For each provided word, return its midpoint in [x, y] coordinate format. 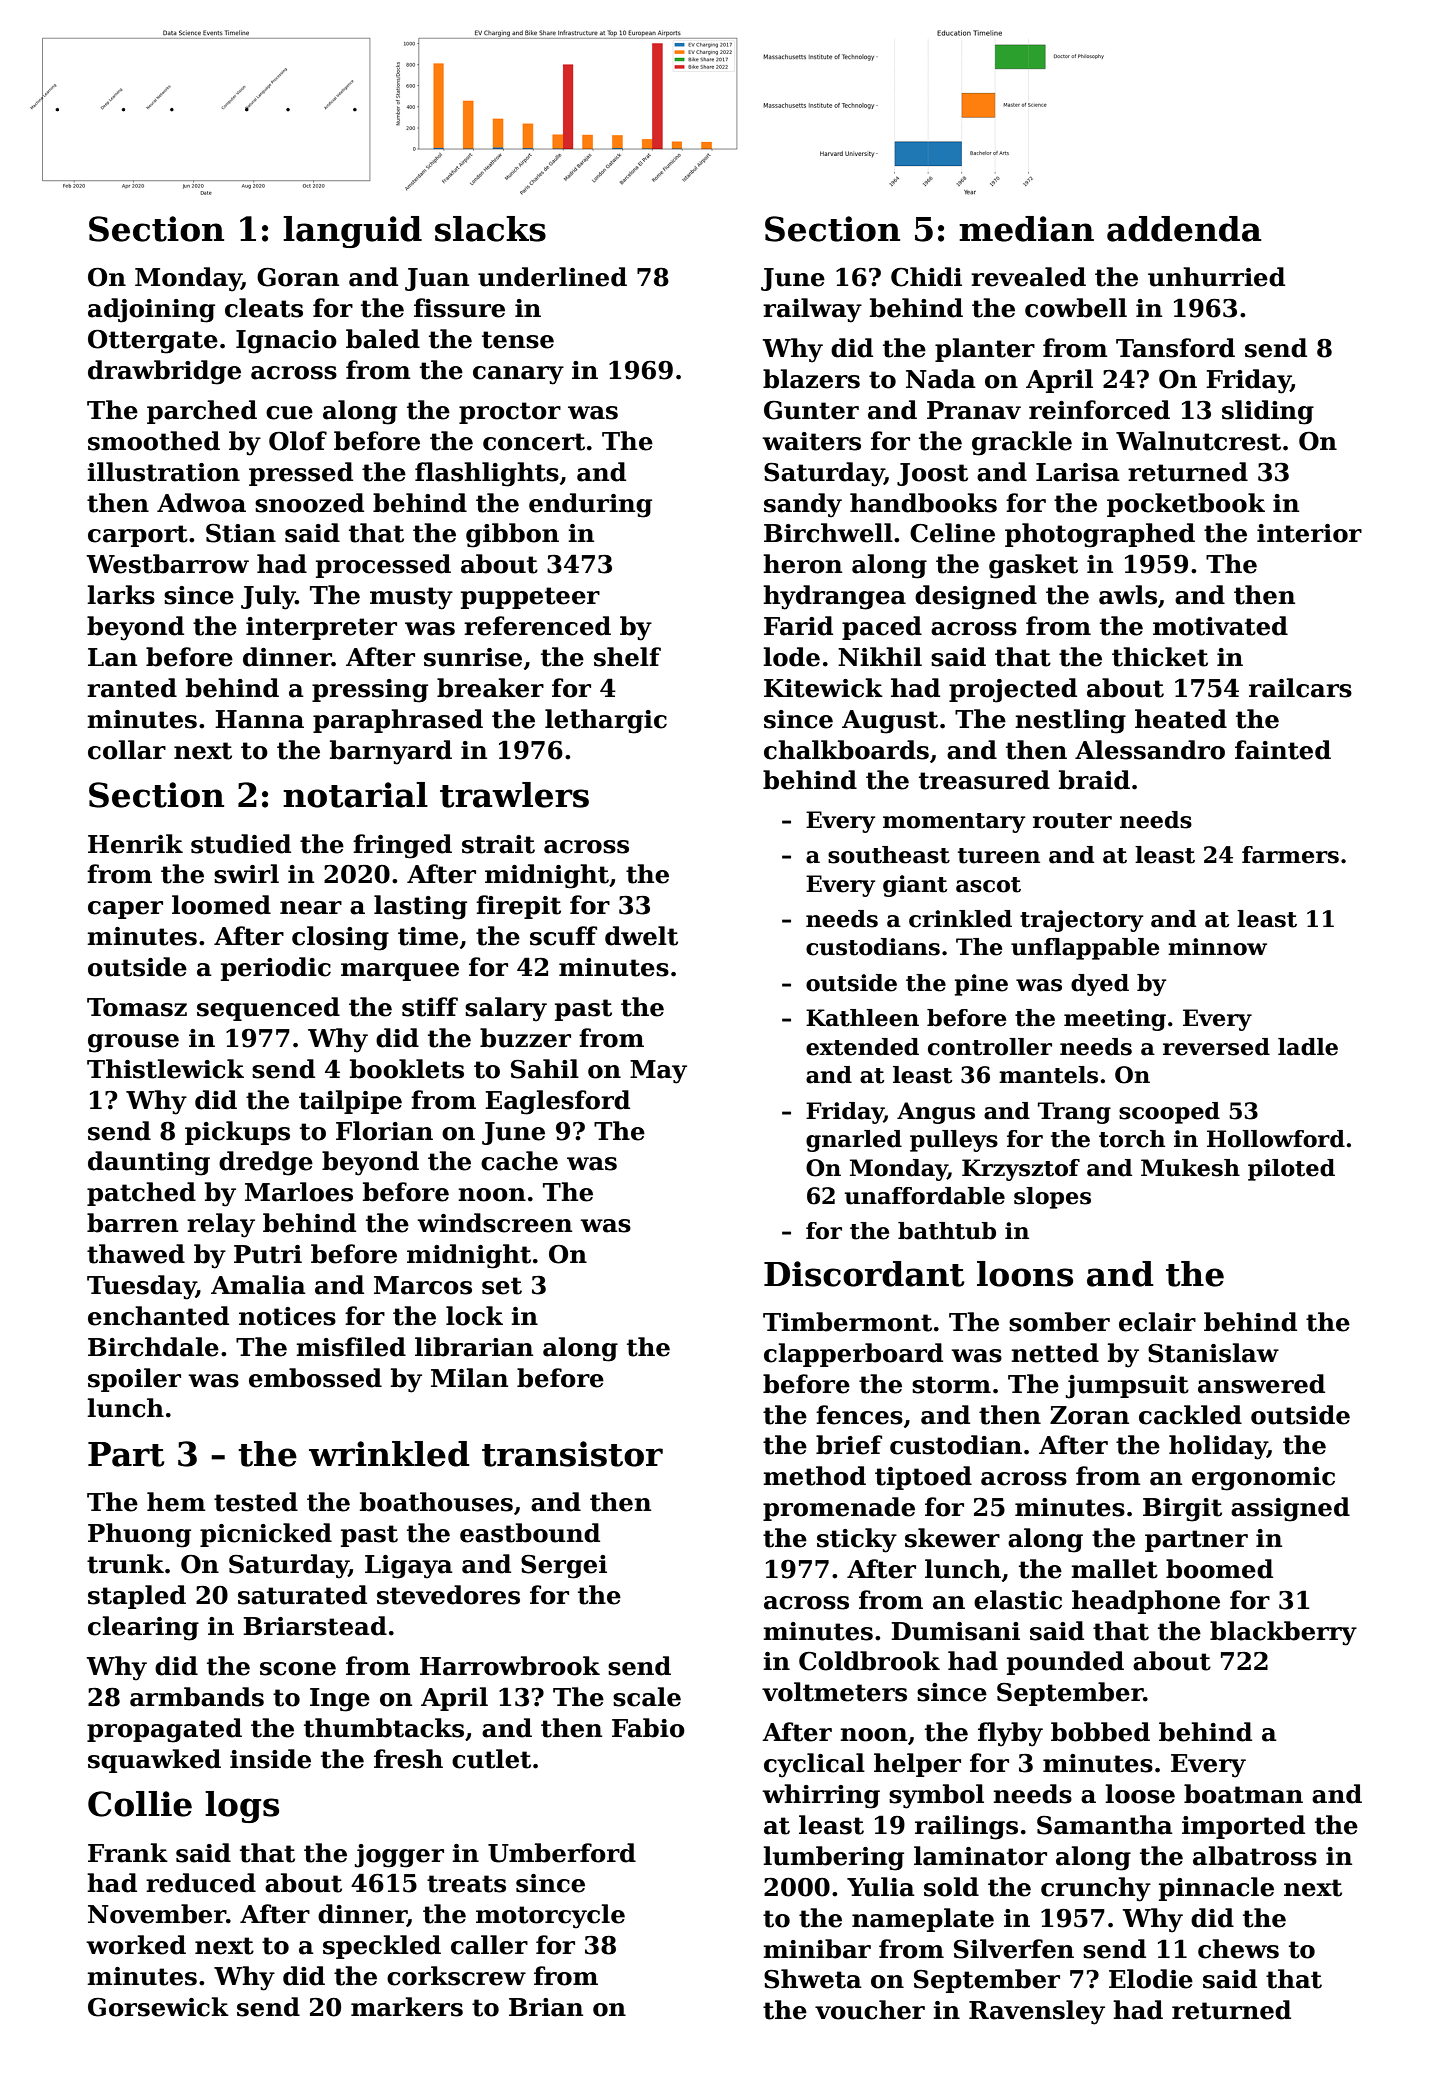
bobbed [1100, 1732]
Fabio [648, 1728]
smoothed [154, 441]
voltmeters [834, 1692]
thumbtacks [384, 1728]
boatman [1243, 1794]
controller [990, 1047]
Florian [384, 1131]
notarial [355, 795]
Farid [798, 626]
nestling [1070, 721]
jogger [399, 1856]
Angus [936, 1113]
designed [976, 597]
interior [1309, 533]
